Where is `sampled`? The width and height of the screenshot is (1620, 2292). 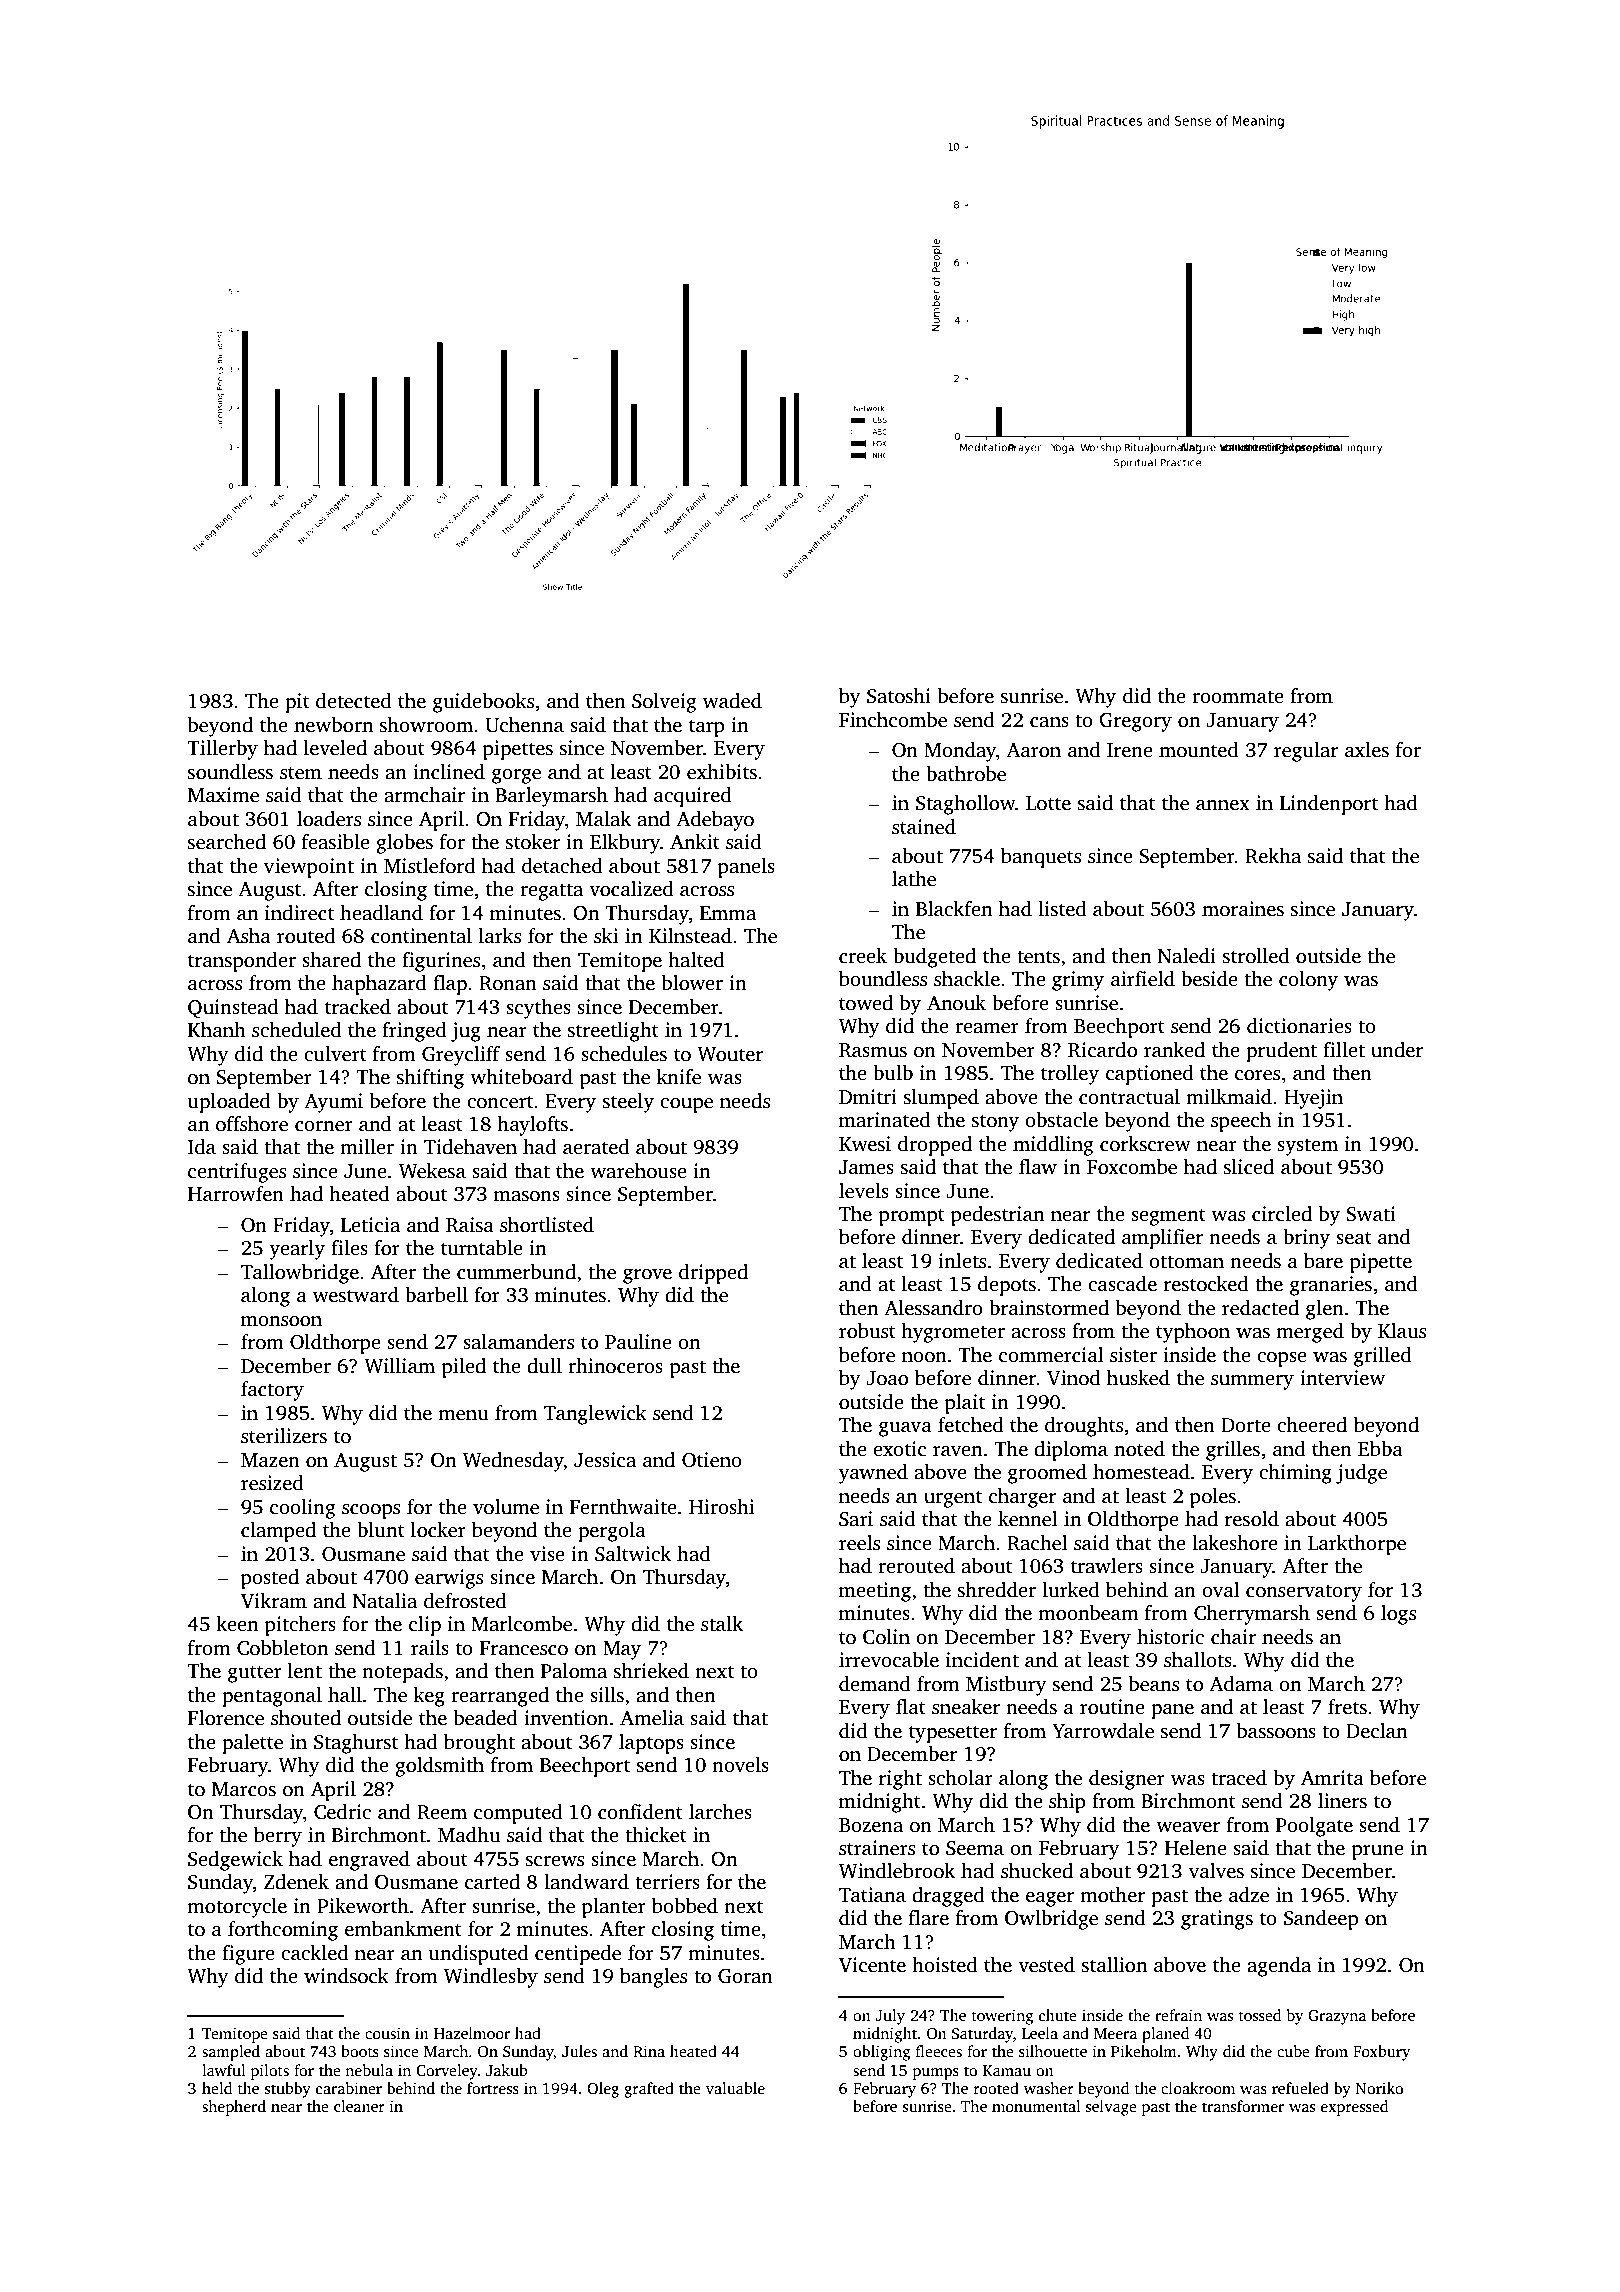
sampled is located at coordinates (231, 2053).
